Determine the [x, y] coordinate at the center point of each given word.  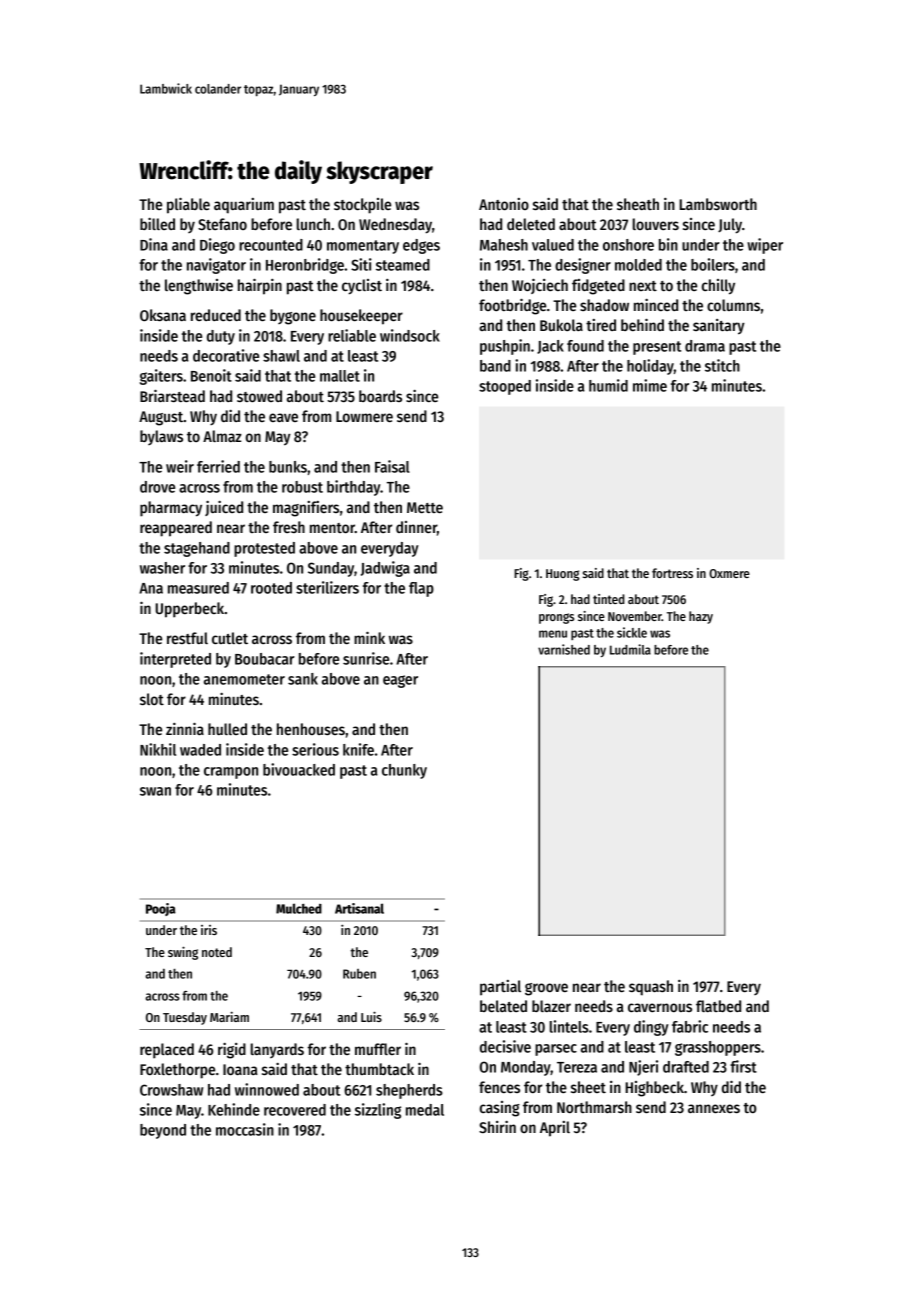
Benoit [211, 375]
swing [183, 953]
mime [650, 385]
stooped [505, 387]
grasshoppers [718, 1048]
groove [546, 989]
